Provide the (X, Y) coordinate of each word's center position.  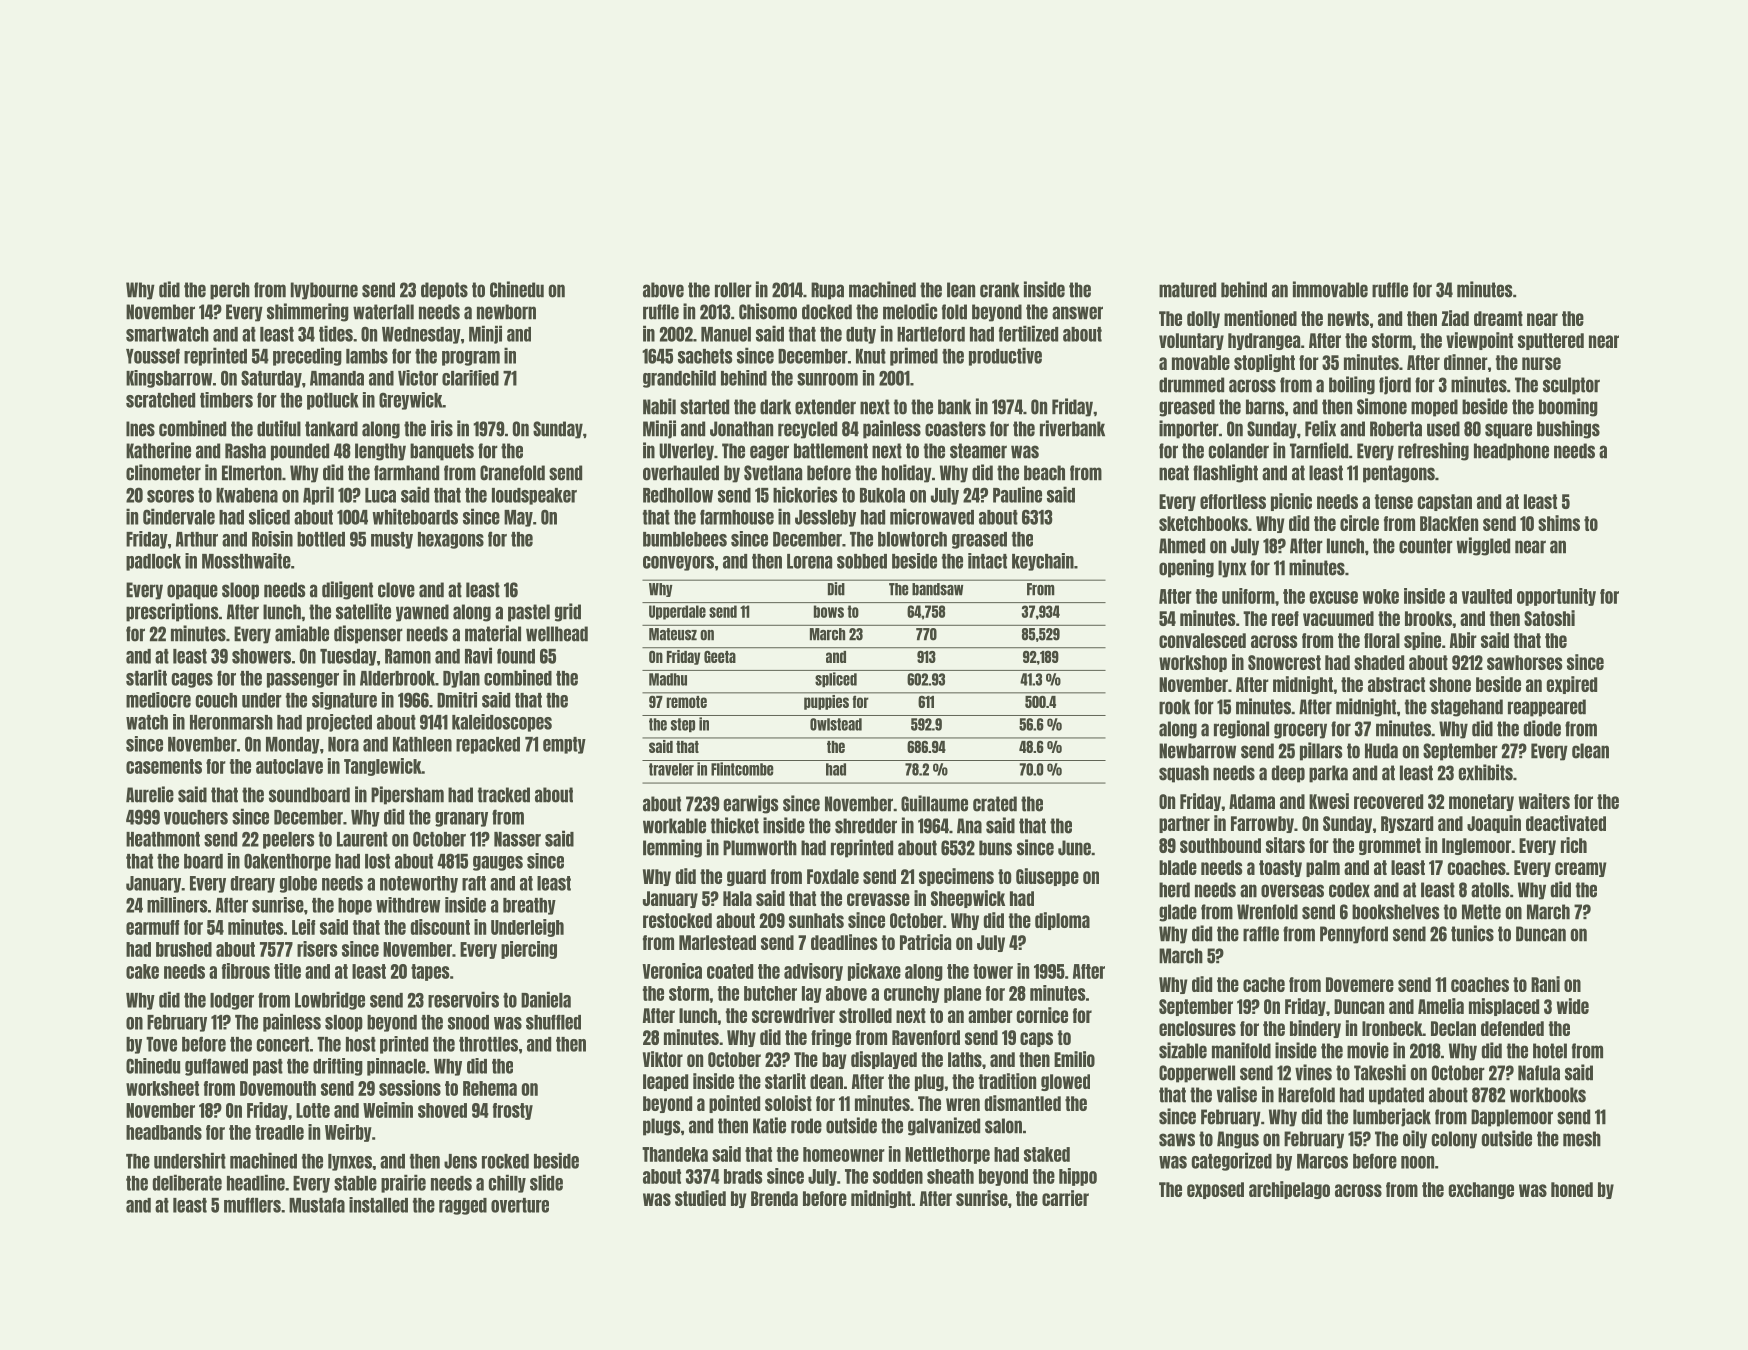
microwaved (932, 516)
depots (444, 291)
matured (1187, 290)
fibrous (246, 971)
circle (1359, 523)
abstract (1396, 684)
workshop (1193, 663)
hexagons (451, 540)
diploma (1062, 921)
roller (733, 290)
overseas (1292, 891)
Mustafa (317, 1205)
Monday (293, 745)
